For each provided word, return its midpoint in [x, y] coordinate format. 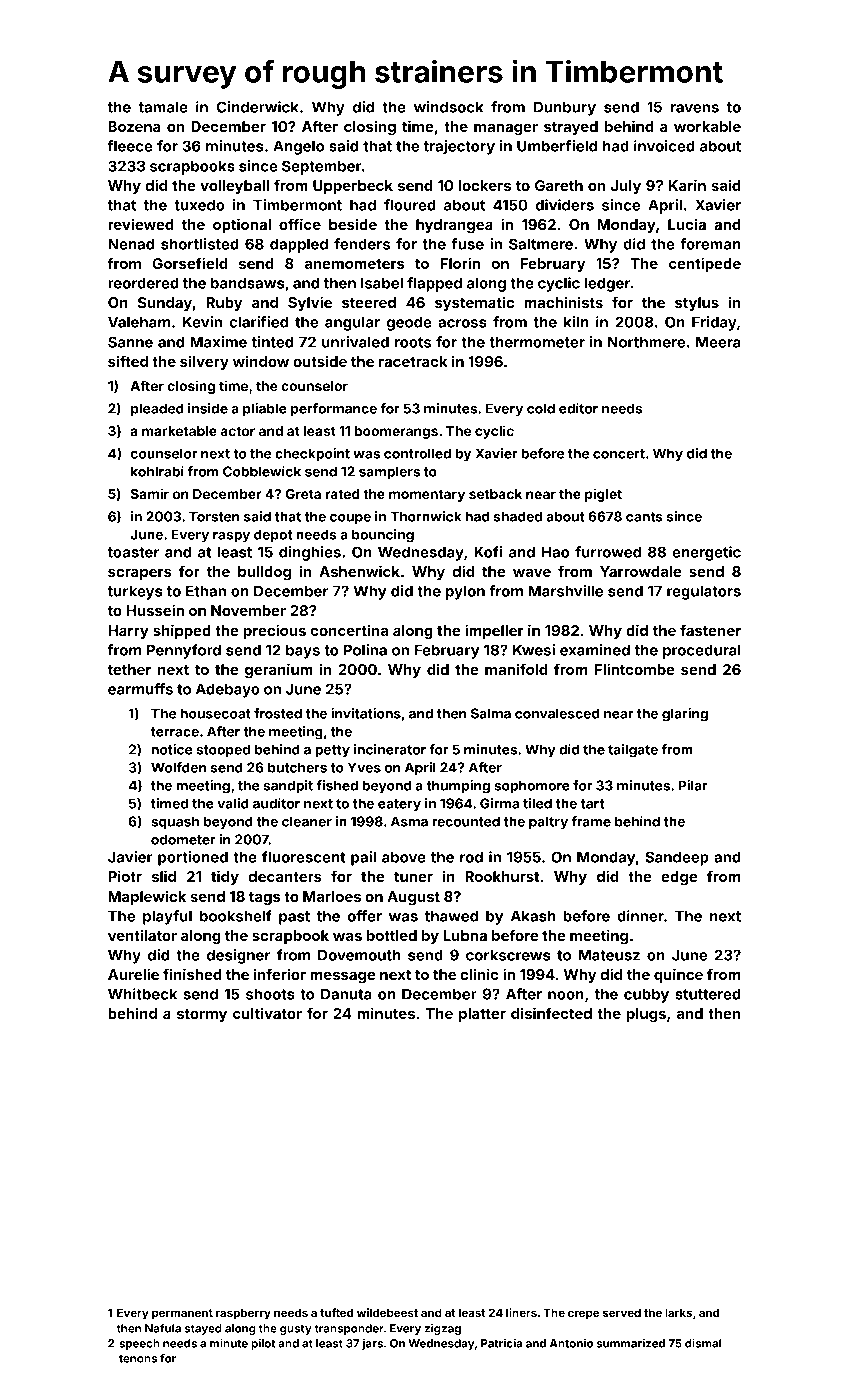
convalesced [557, 713]
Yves [364, 767]
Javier [130, 857]
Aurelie [133, 974]
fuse [468, 244]
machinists [563, 302]
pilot [263, 1344]
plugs [646, 1015]
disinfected [551, 1013]
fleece [130, 146]
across [462, 323]
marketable [179, 431]
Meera [718, 342]
